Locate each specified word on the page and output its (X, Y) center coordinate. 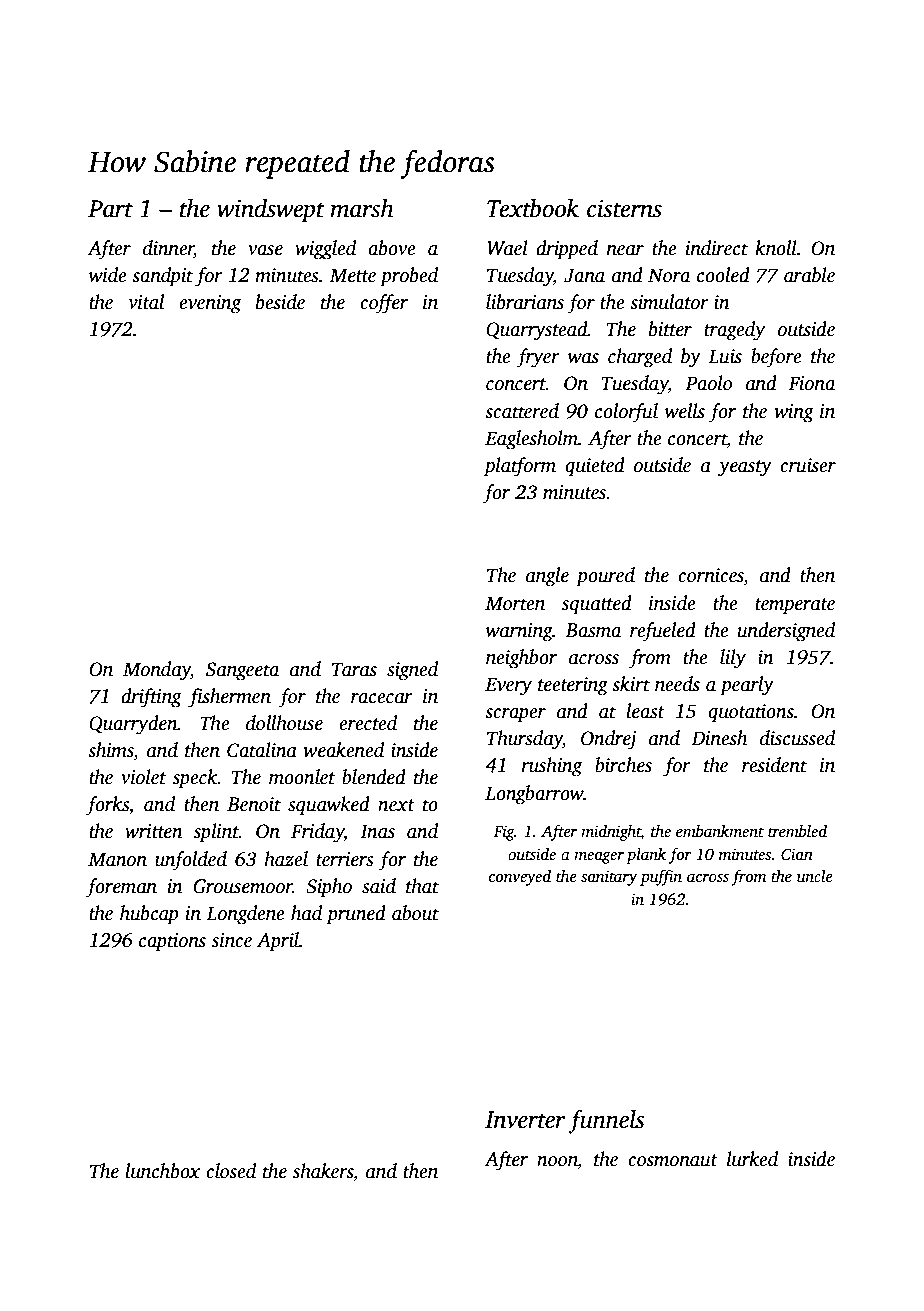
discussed (797, 738)
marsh (362, 208)
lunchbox (162, 1171)
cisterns (624, 209)
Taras (354, 669)
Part (110, 209)
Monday (157, 671)
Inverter (525, 1120)
